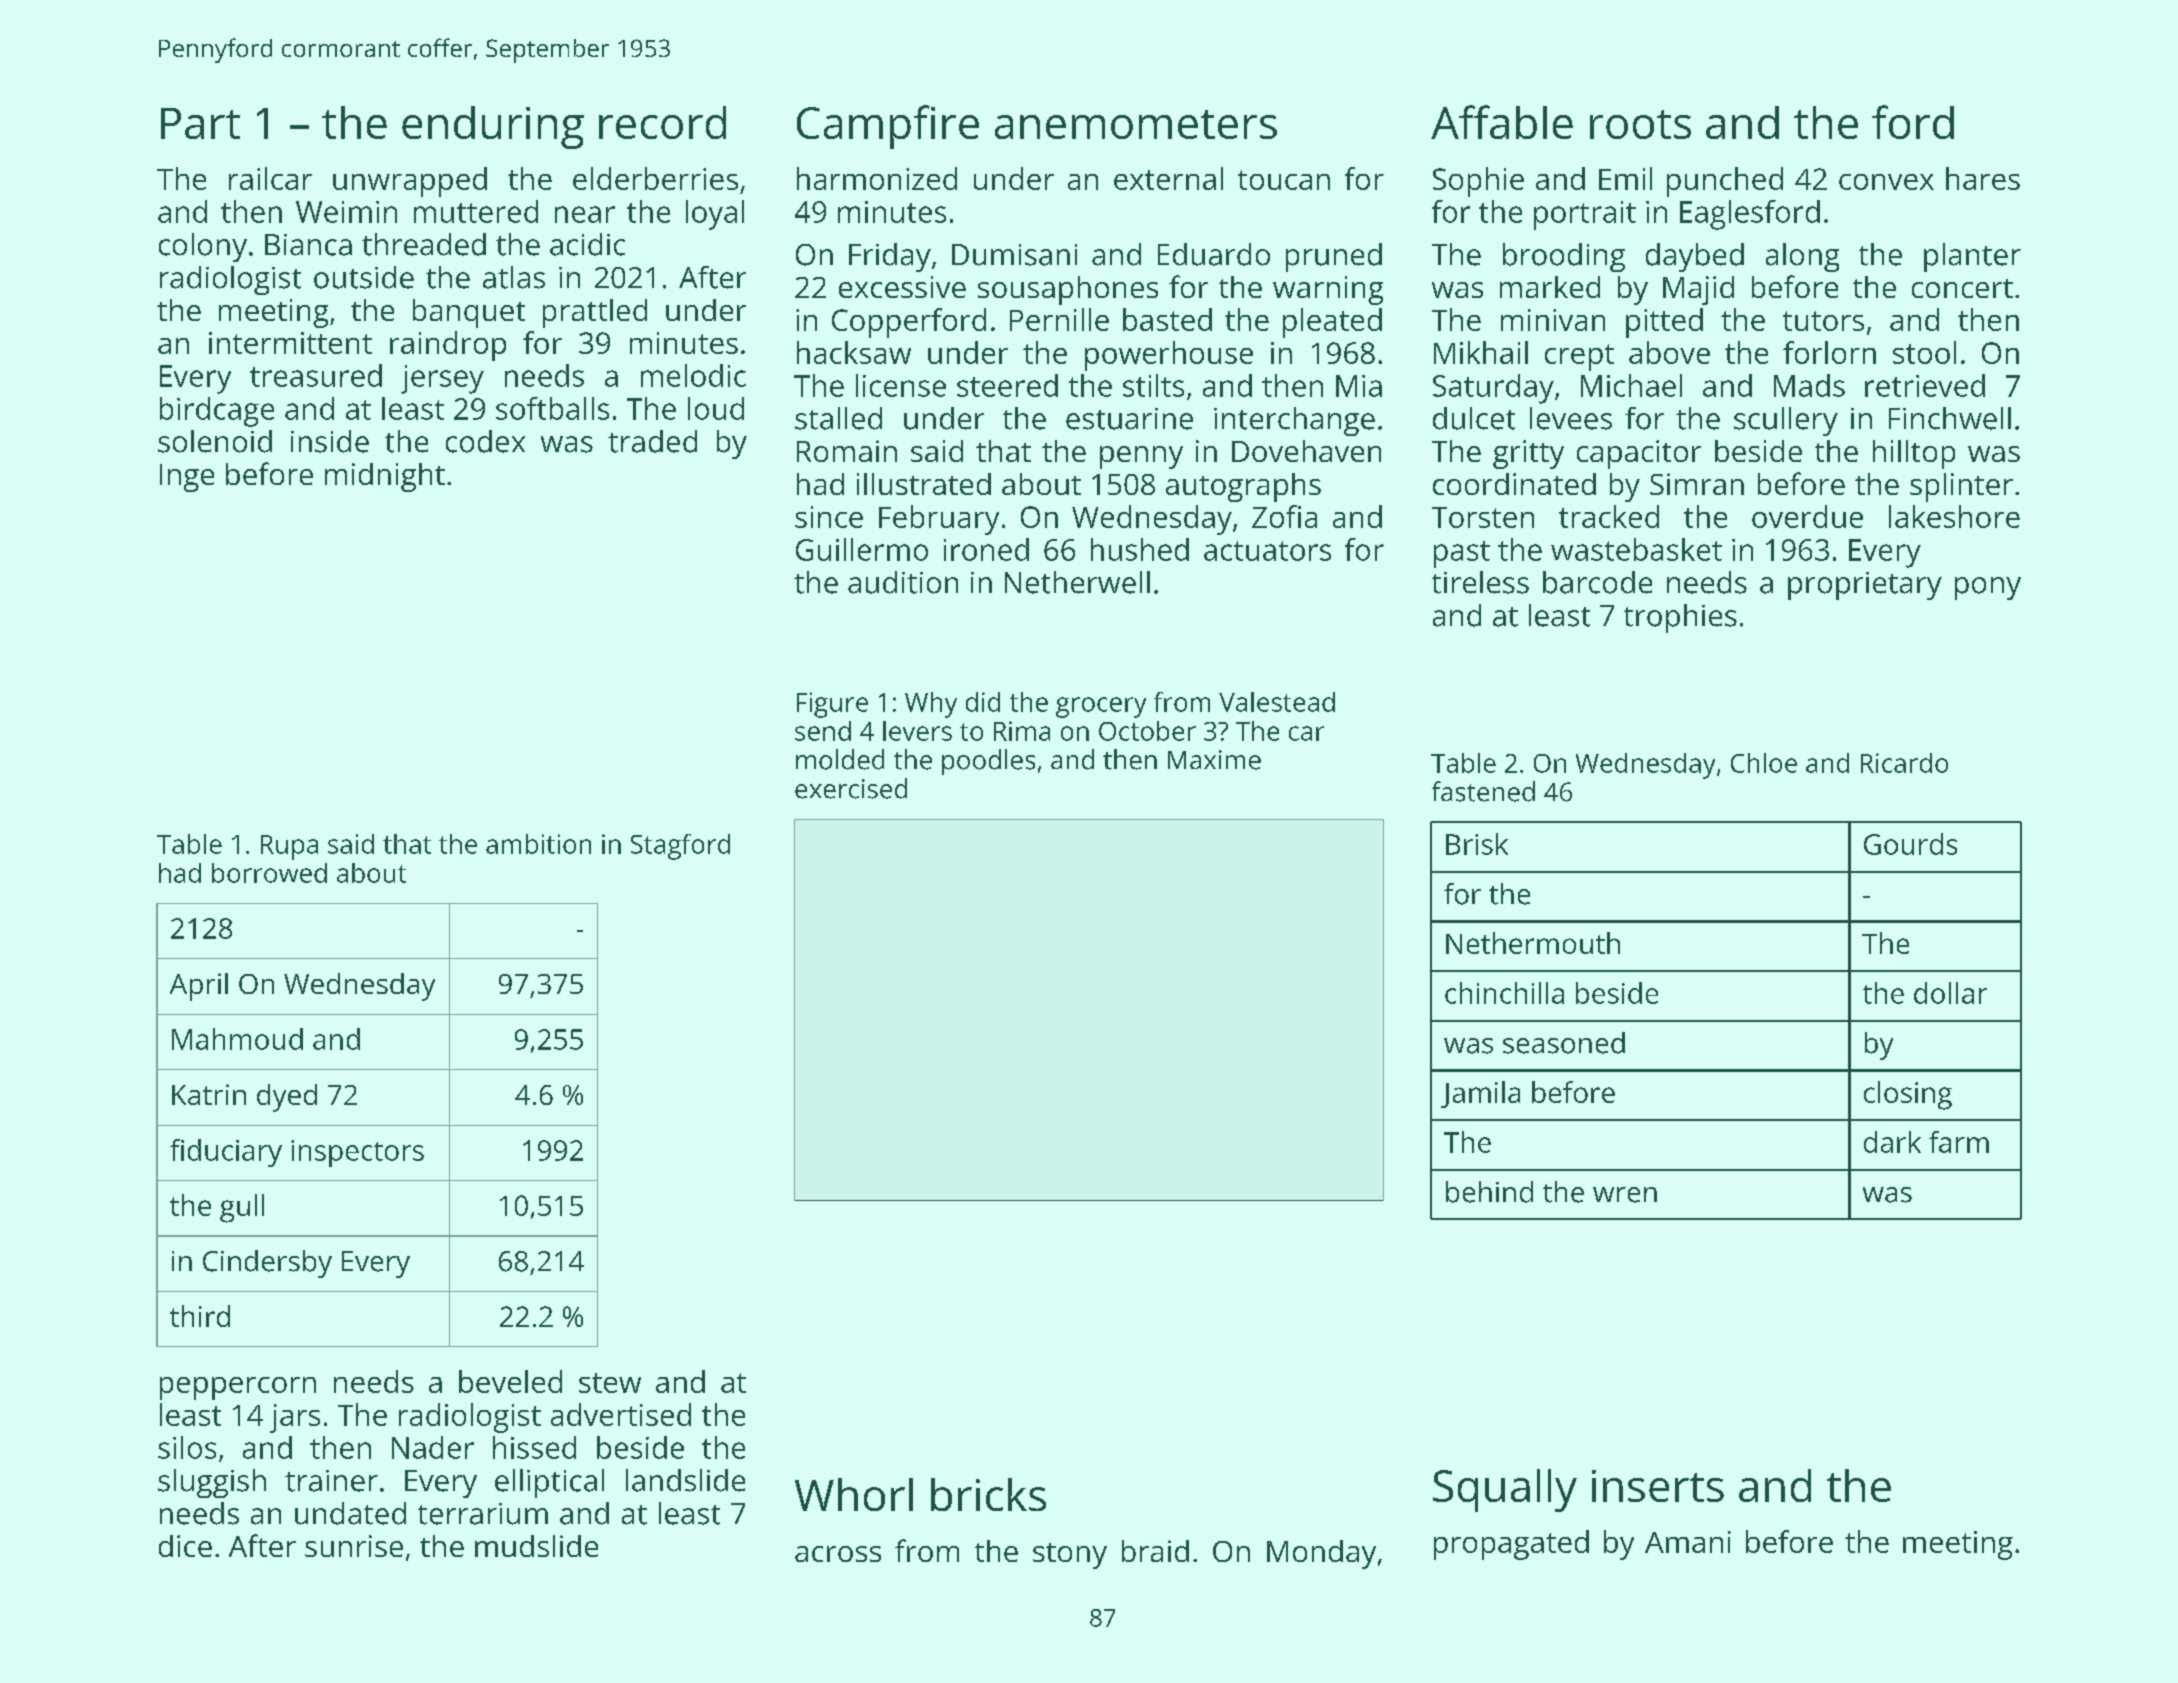 The image size is (2178, 1683). What do you see at coordinates (1267, 551) in the page?
I see `actuators` at bounding box center [1267, 551].
